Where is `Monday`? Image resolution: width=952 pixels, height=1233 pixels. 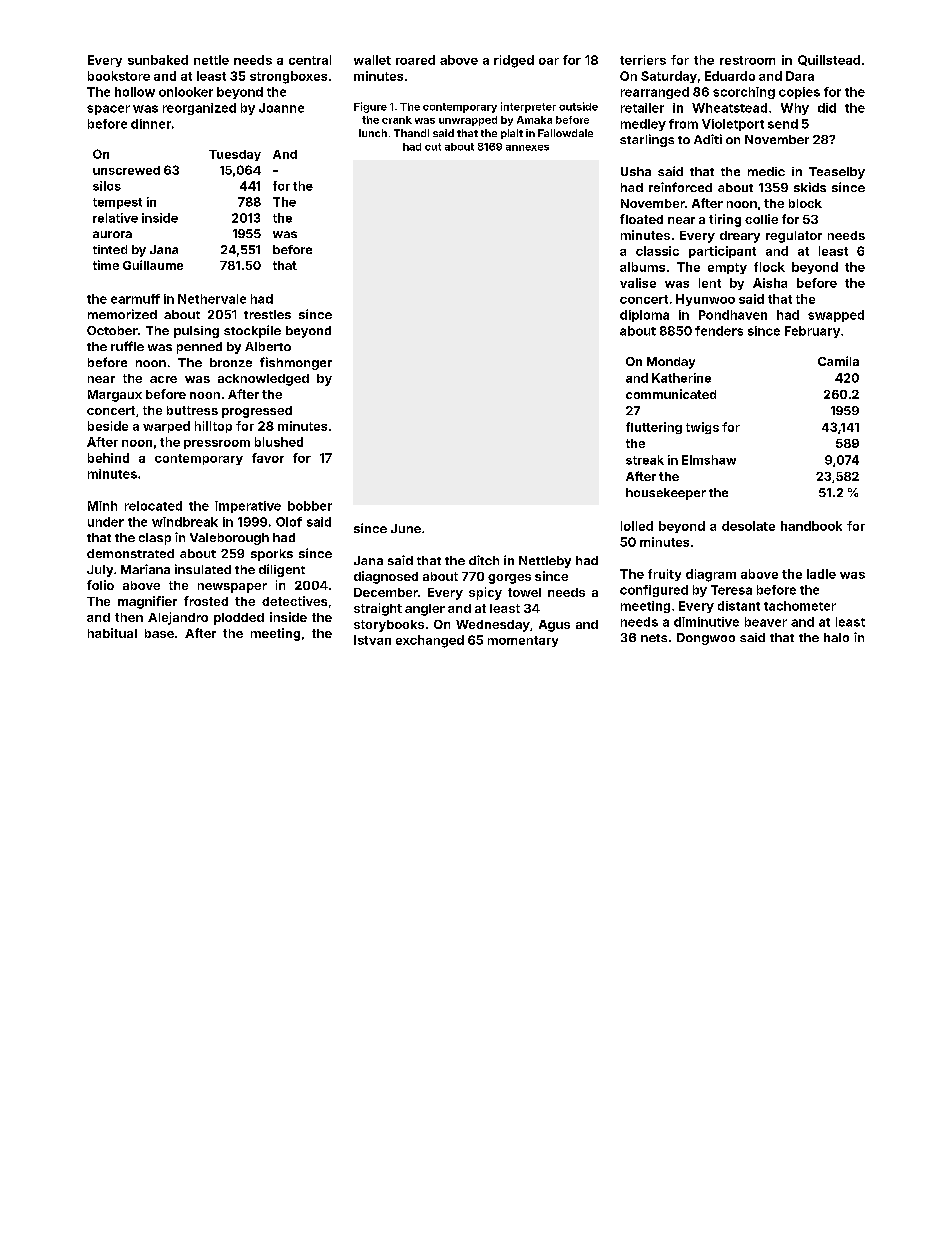
Monday is located at coordinates (671, 363).
